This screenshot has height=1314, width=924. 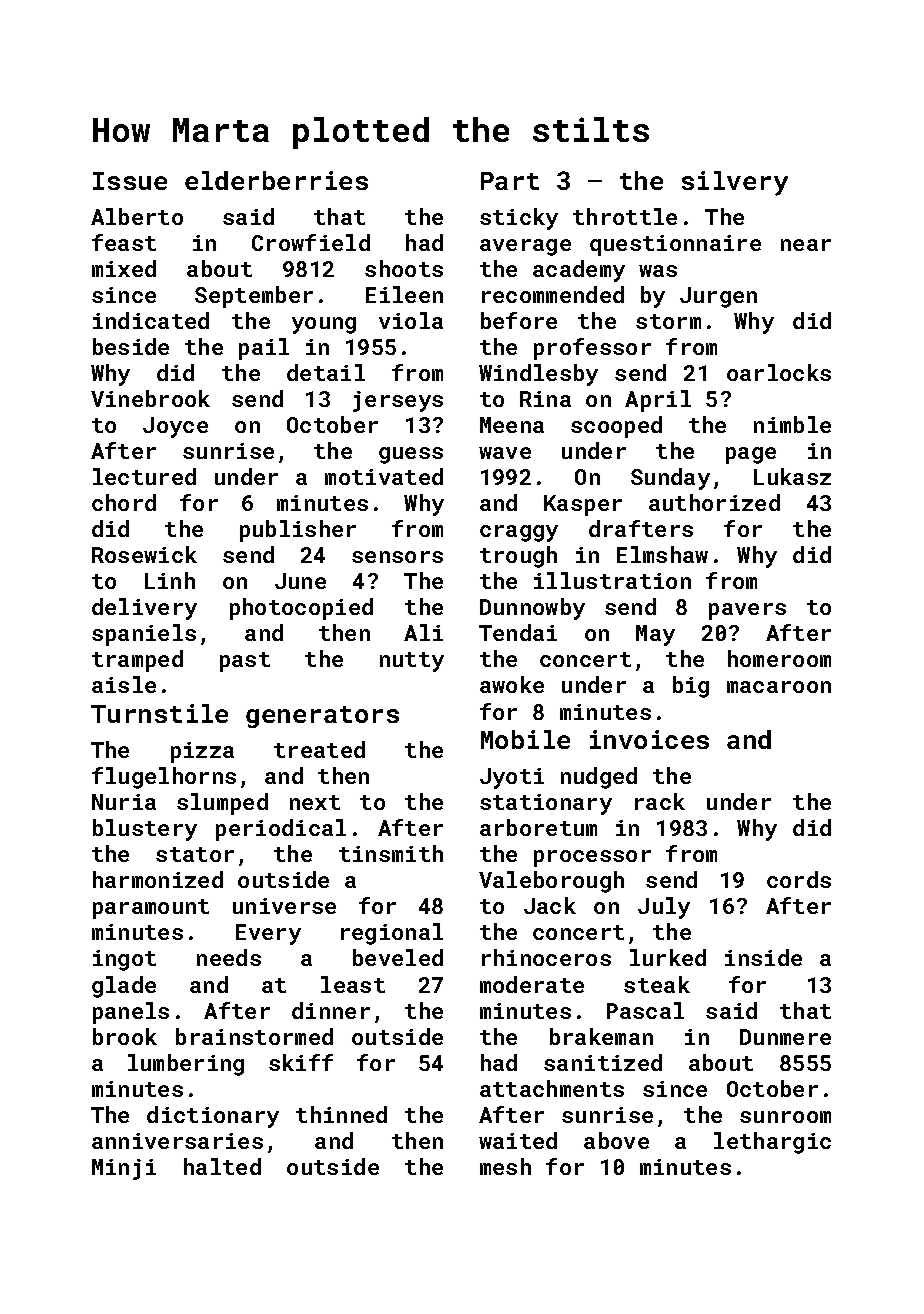 I want to click on Part, so click(x=510, y=181).
